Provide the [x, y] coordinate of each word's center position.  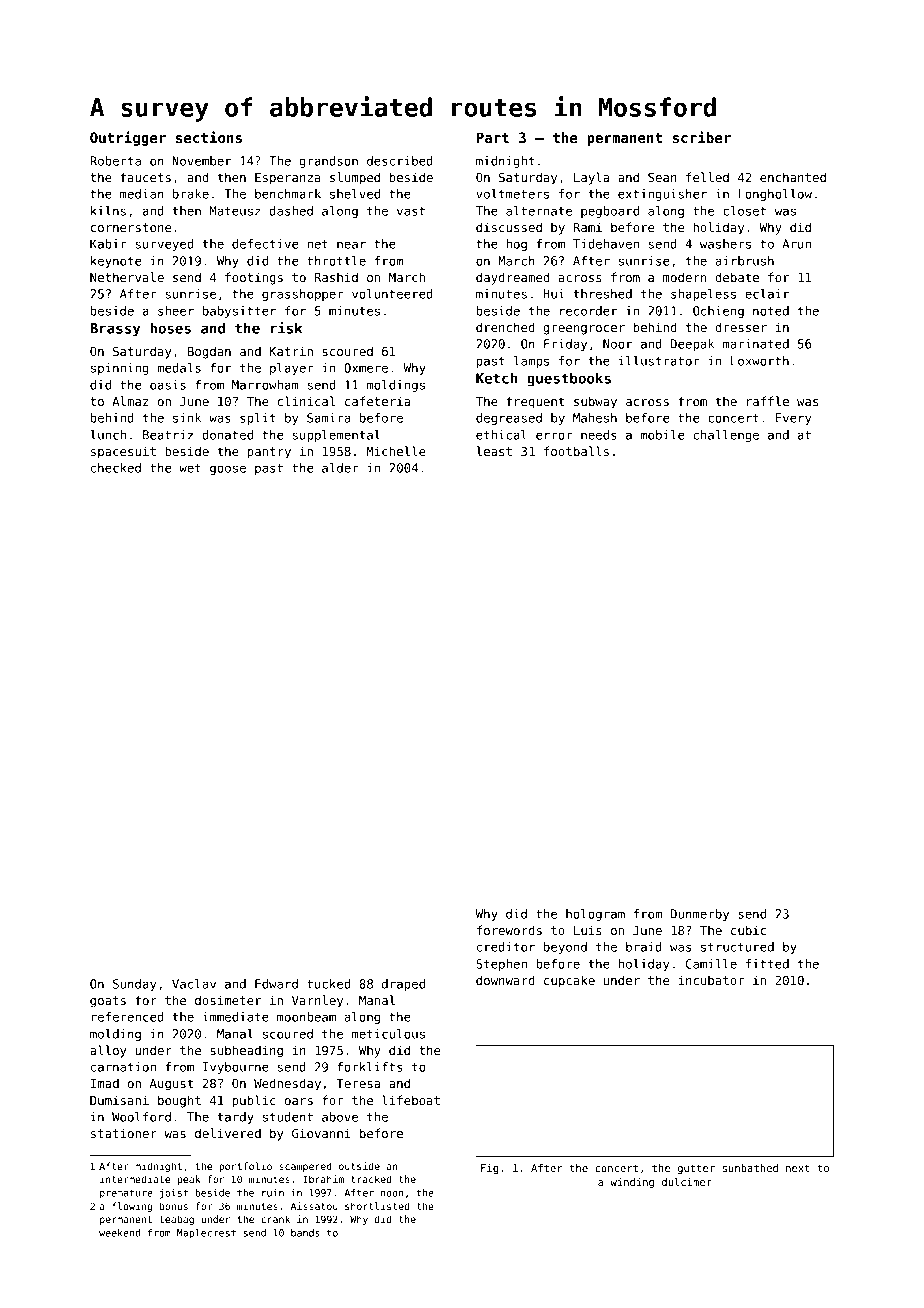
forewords [509, 930]
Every [793, 419]
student [288, 1117]
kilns [108, 211]
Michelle [396, 451]
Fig [489, 1169]
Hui [553, 294]
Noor [617, 344]
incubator [711, 980]
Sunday [134, 985]
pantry [269, 453]
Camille [711, 964]
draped [403, 985]
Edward [276, 984]
